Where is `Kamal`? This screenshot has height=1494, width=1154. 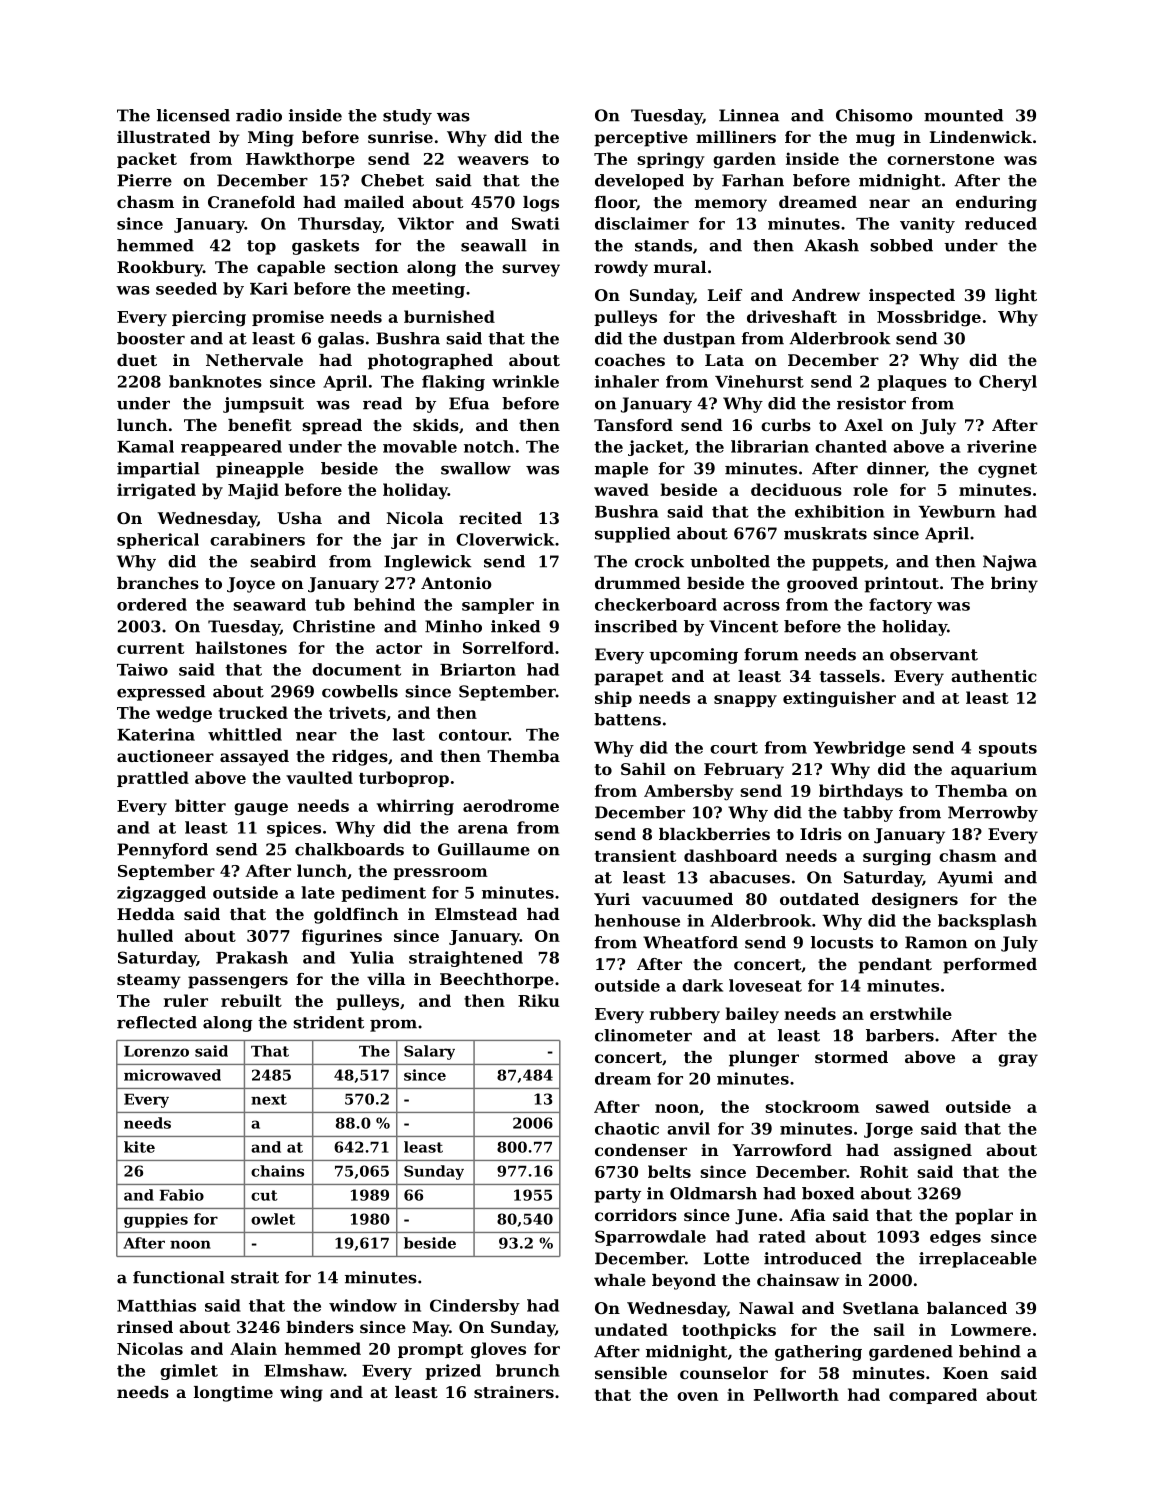 Kamal is located at coordinates (145, 446).
